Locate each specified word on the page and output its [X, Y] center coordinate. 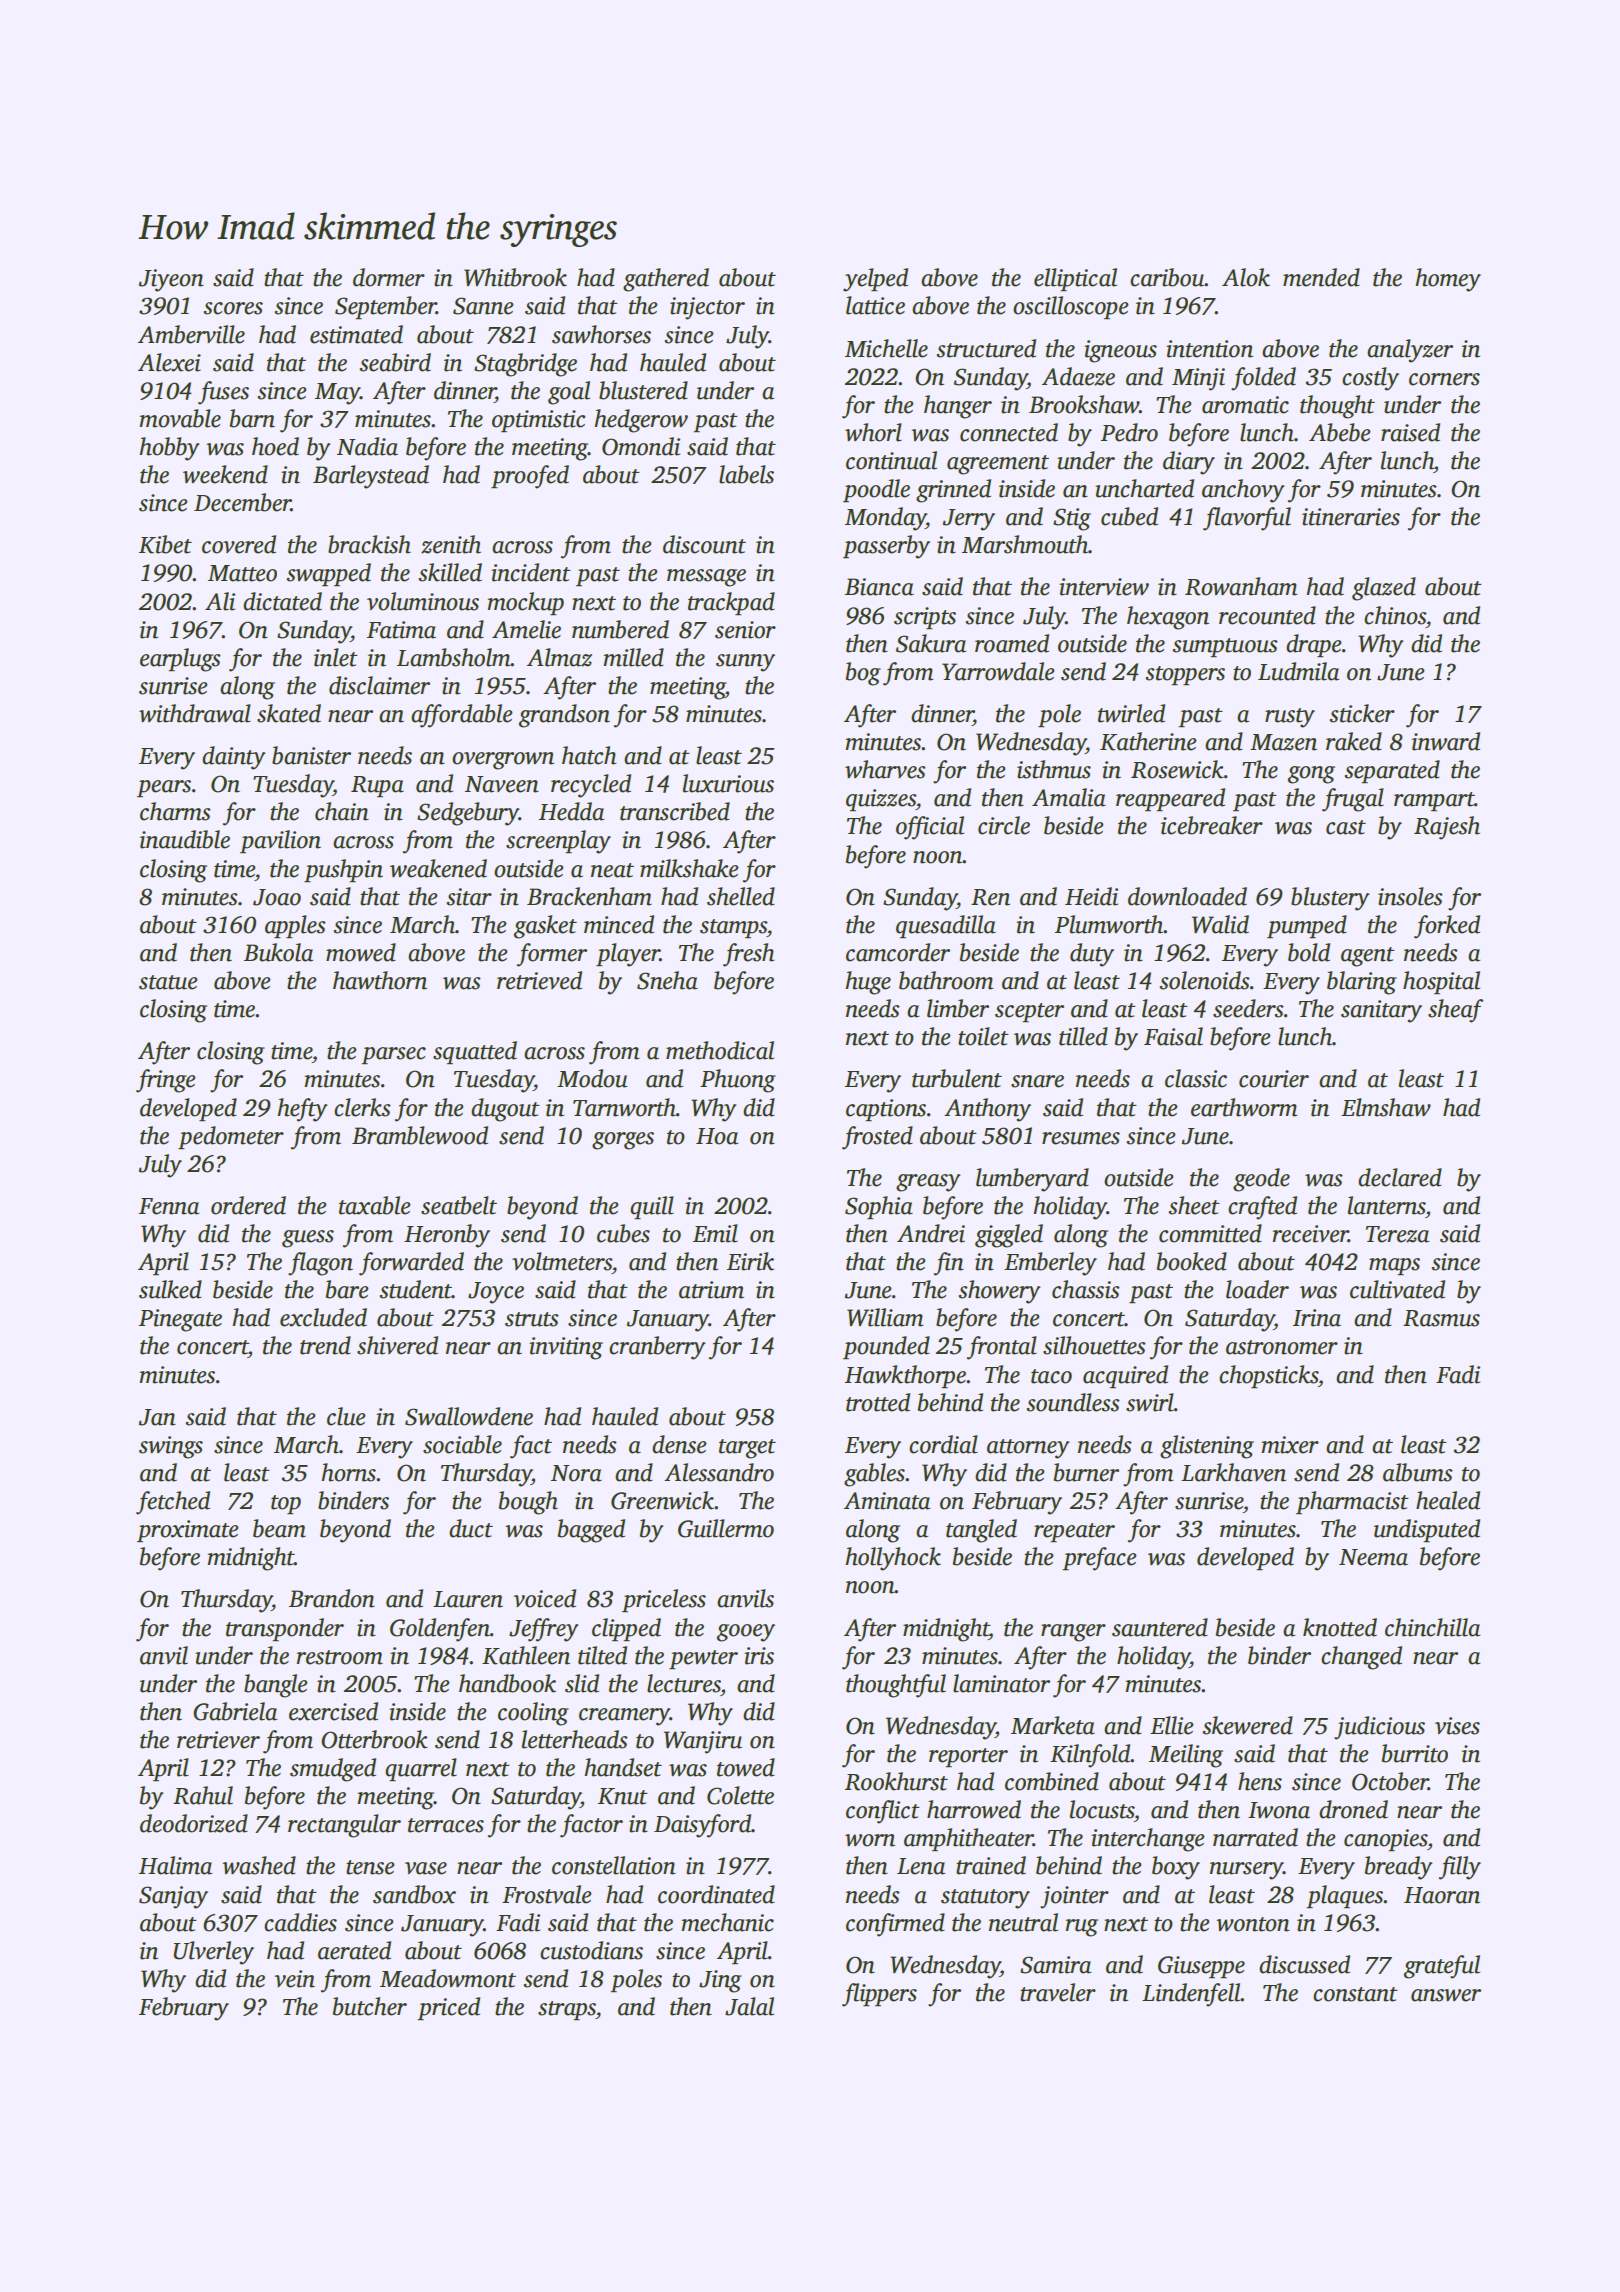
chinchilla [1432, 1627]
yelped [875, 280]
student [416, 1289]
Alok [1246, 277]
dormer [389, 277]
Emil [715, 1233]
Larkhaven [1233, 1472]
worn [870, 1840]
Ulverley [213, 1953]
